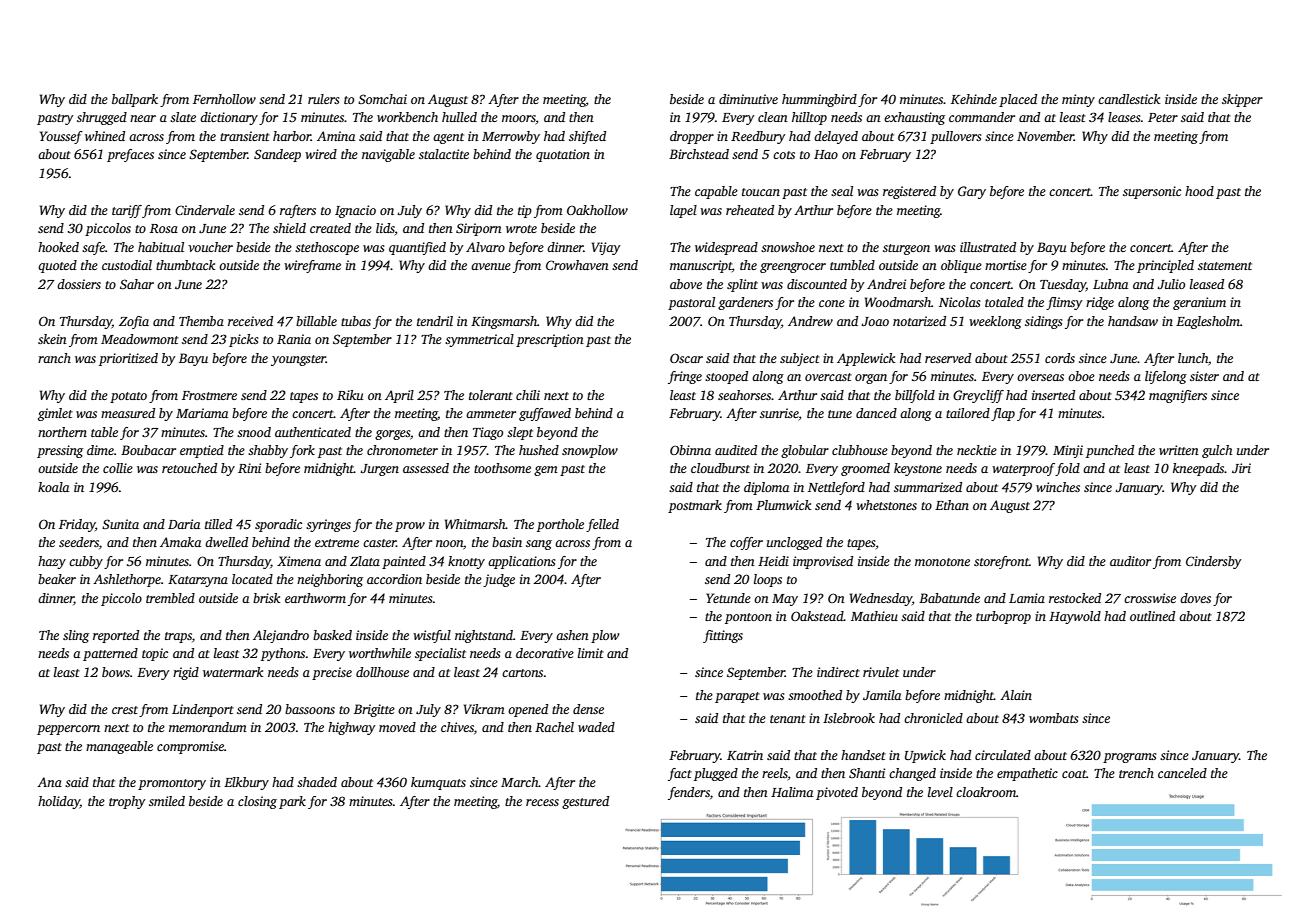  Describe the element at coordinates (986, 792) in the document. I see `cloakroom` at that location.
